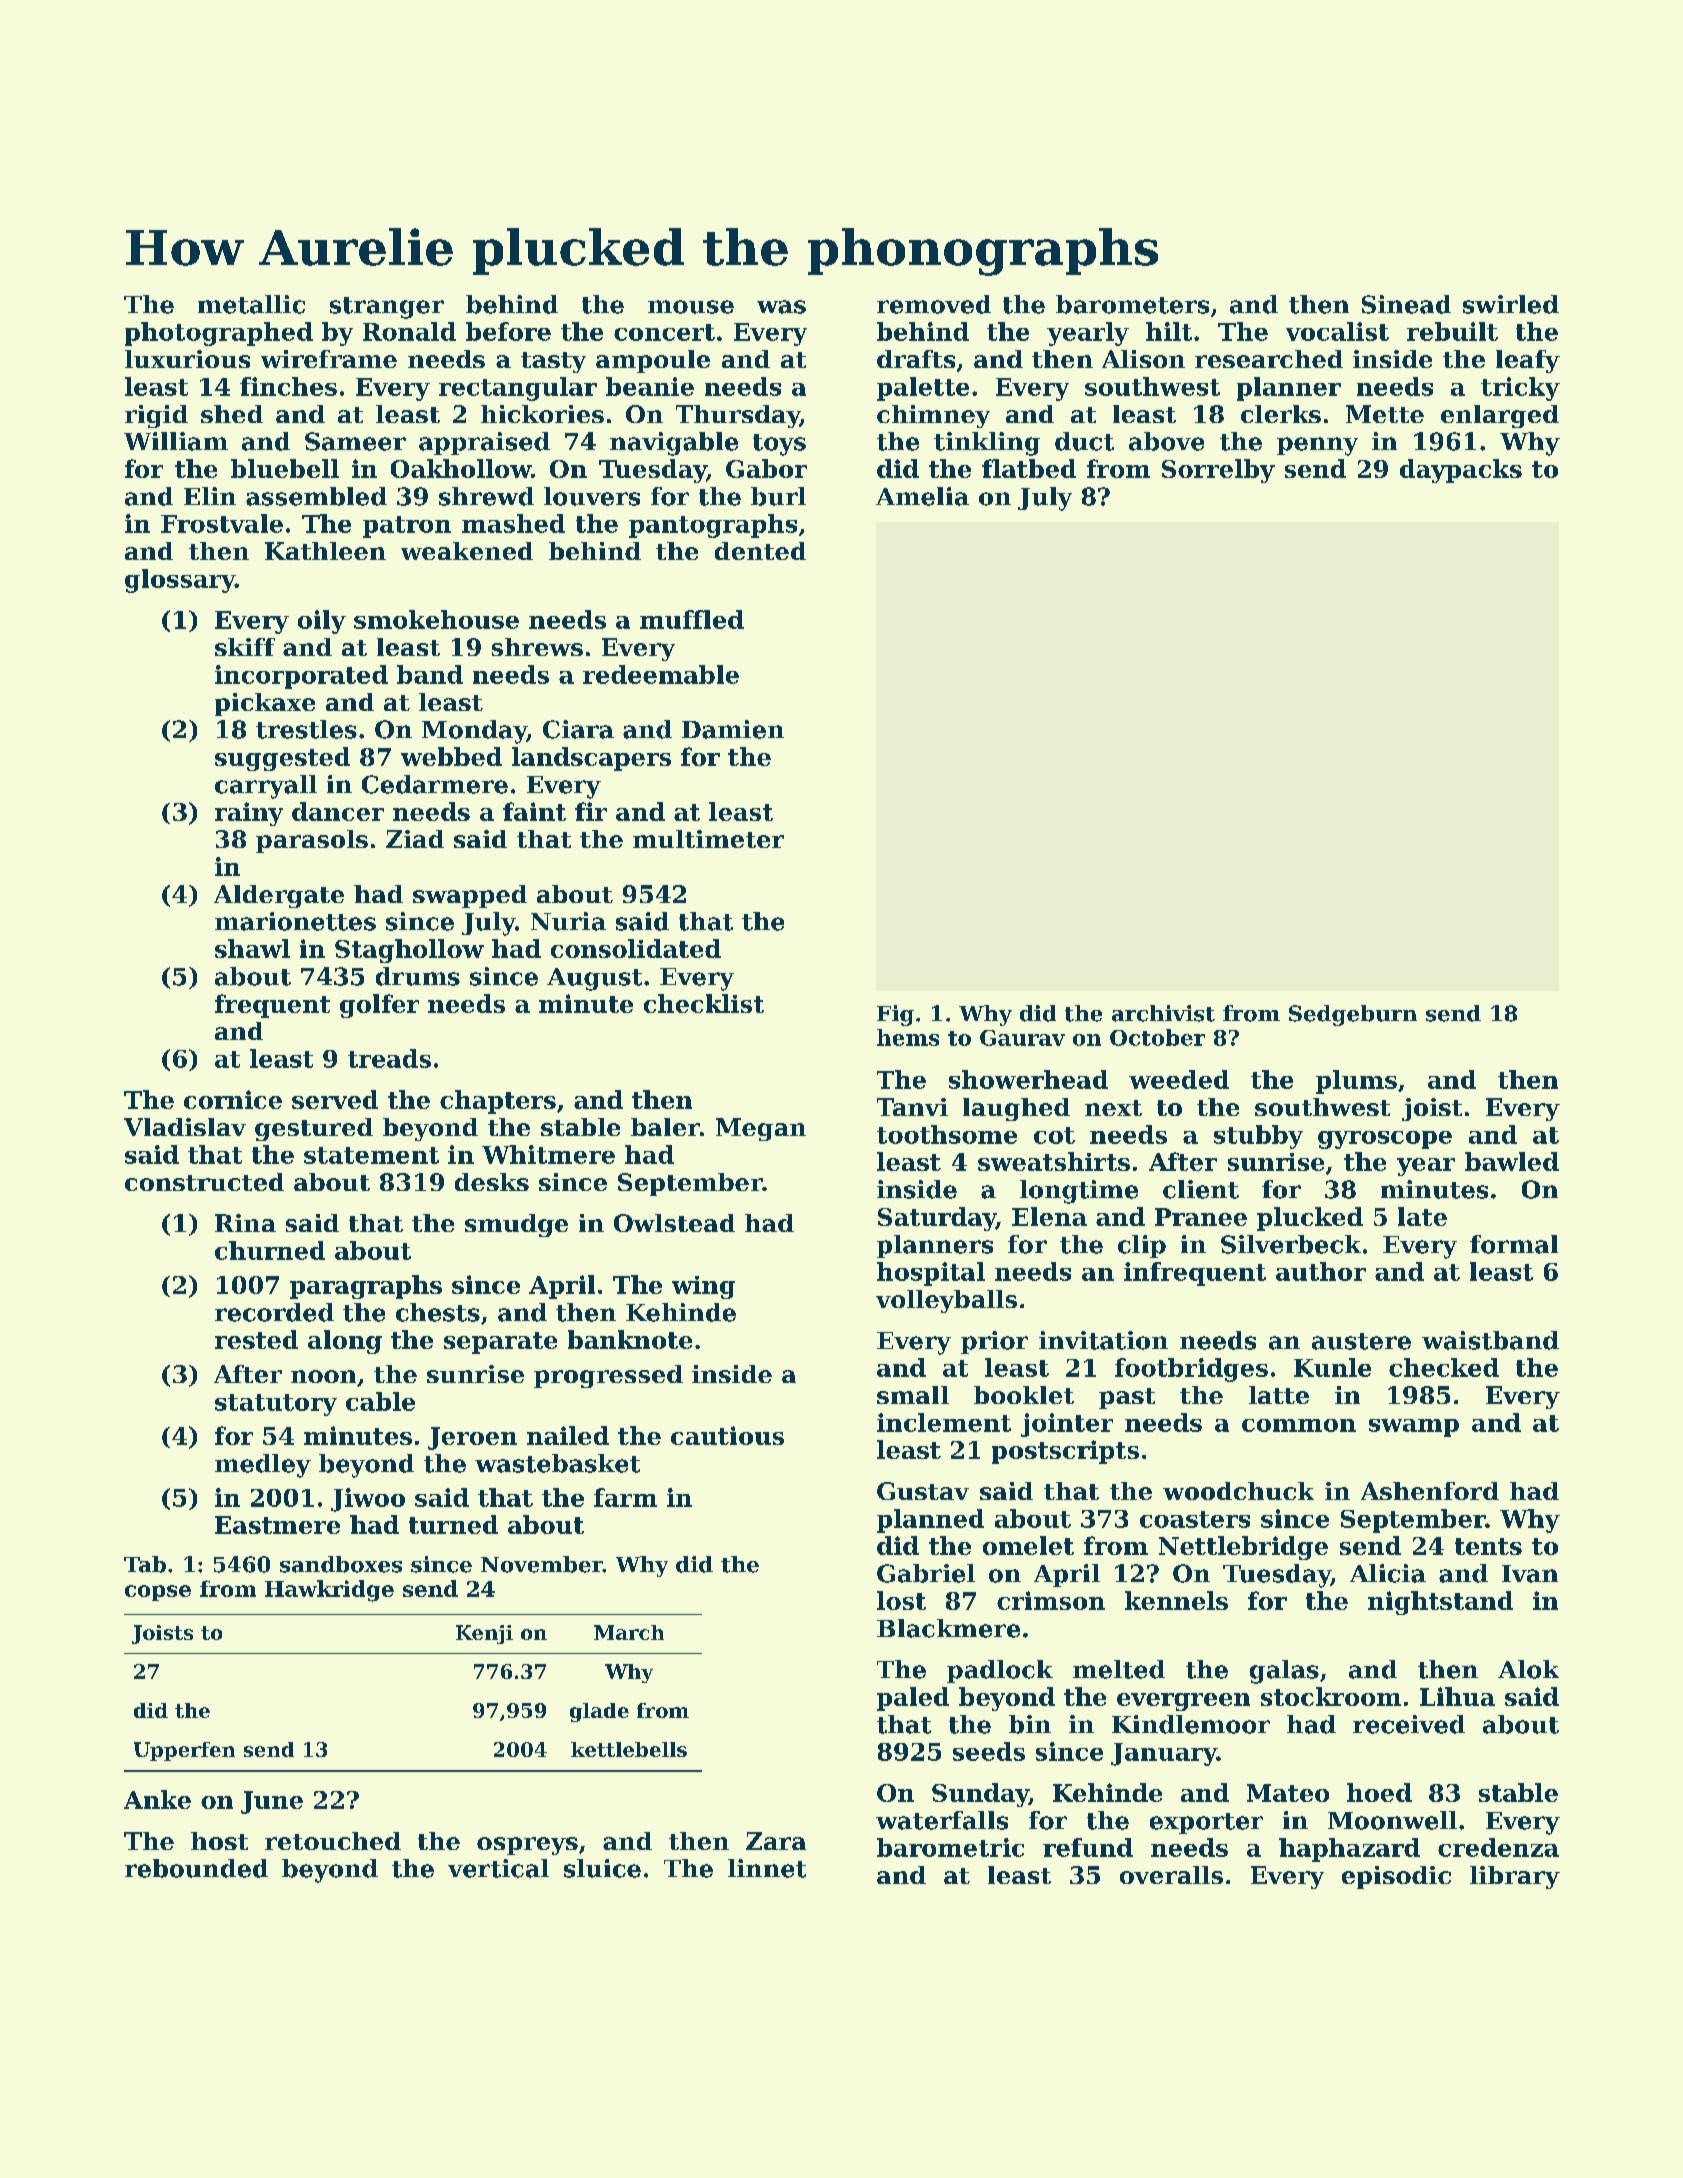 The image size is (1683, 2178). What do you see at coordinates (265, 704) in the page?
I see `pickaxe` at bounding box center [265, 704].
